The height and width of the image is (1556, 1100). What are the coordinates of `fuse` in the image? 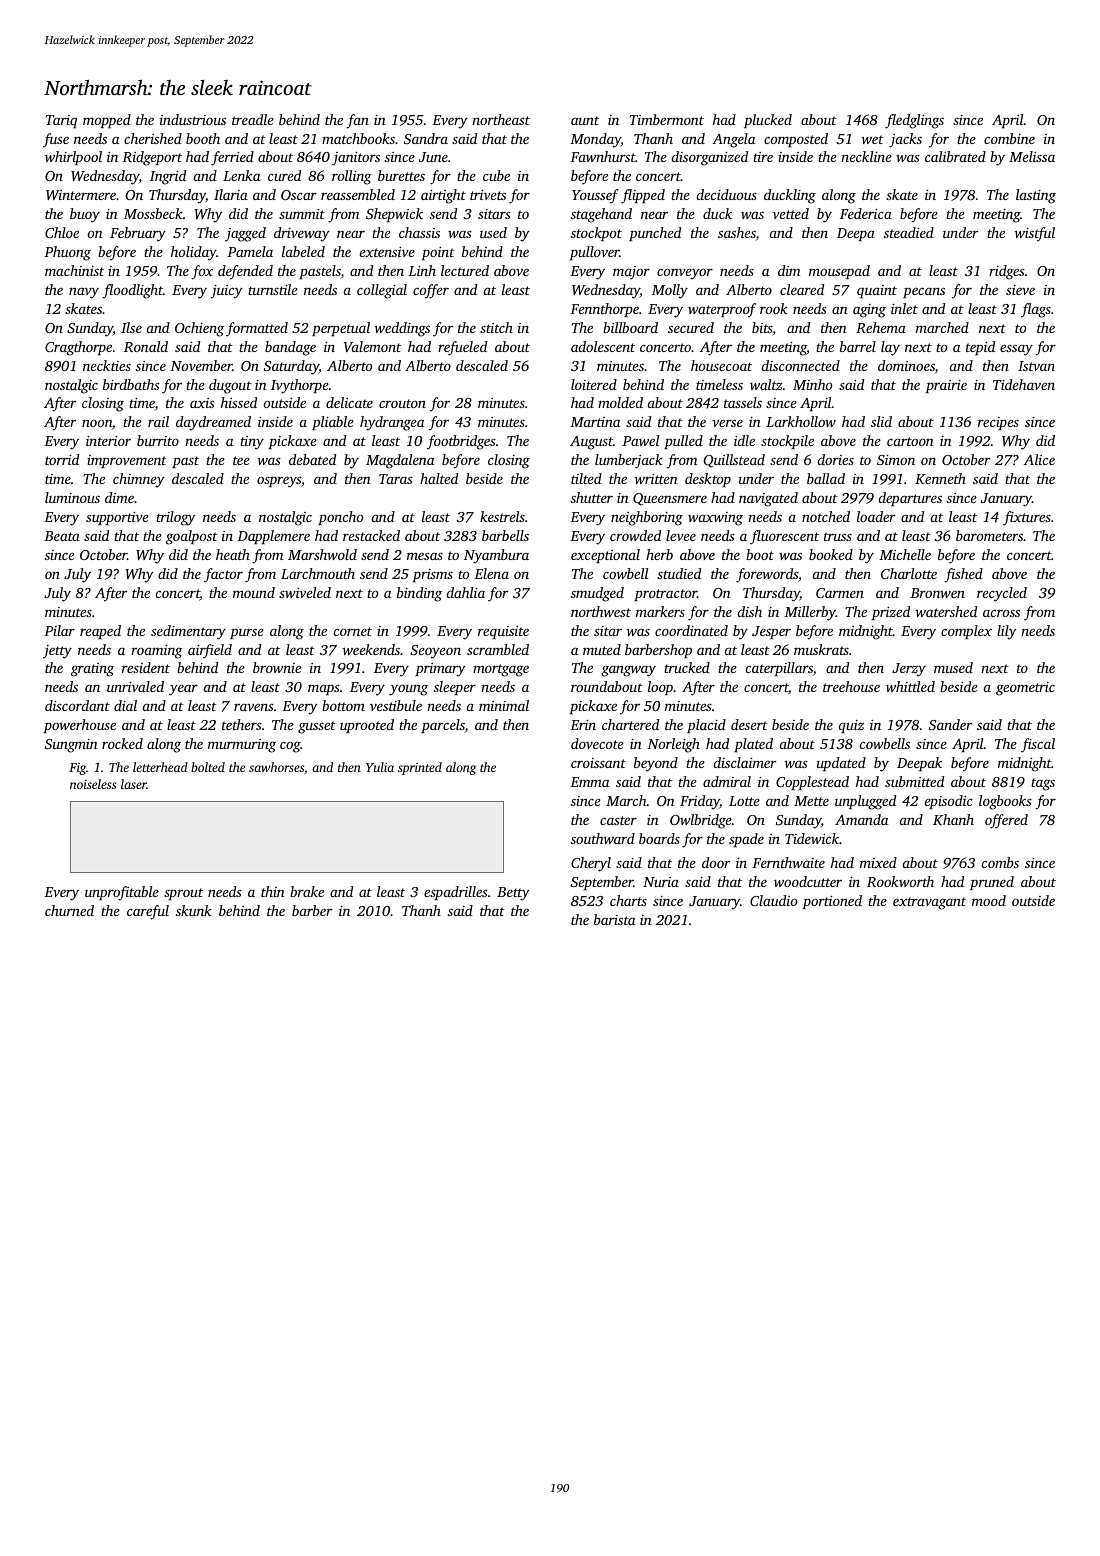 It's located at (56, 140).
